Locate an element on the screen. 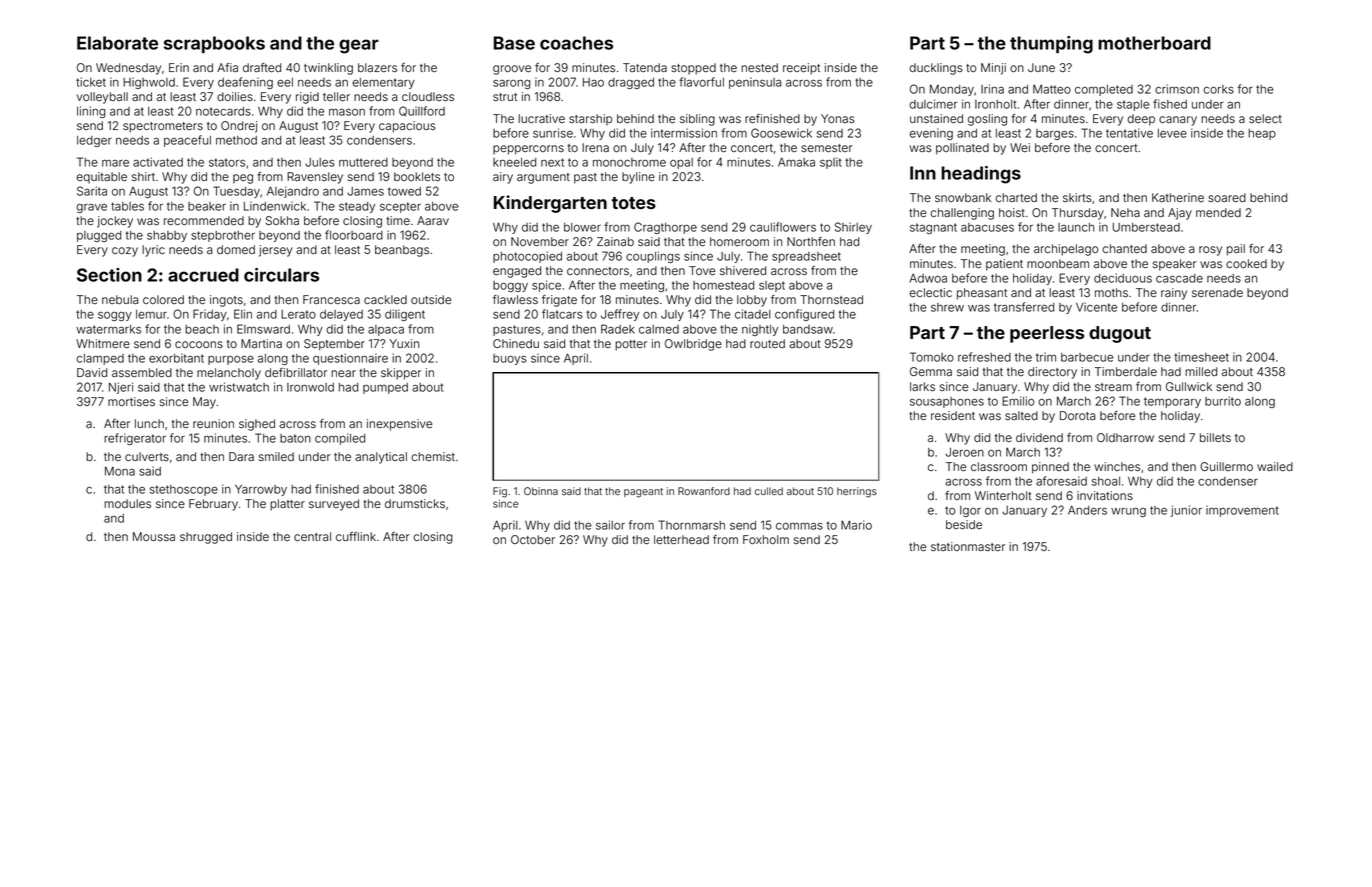 The image size is (1372, 887). coaches is located at coordinates (576, 43).
